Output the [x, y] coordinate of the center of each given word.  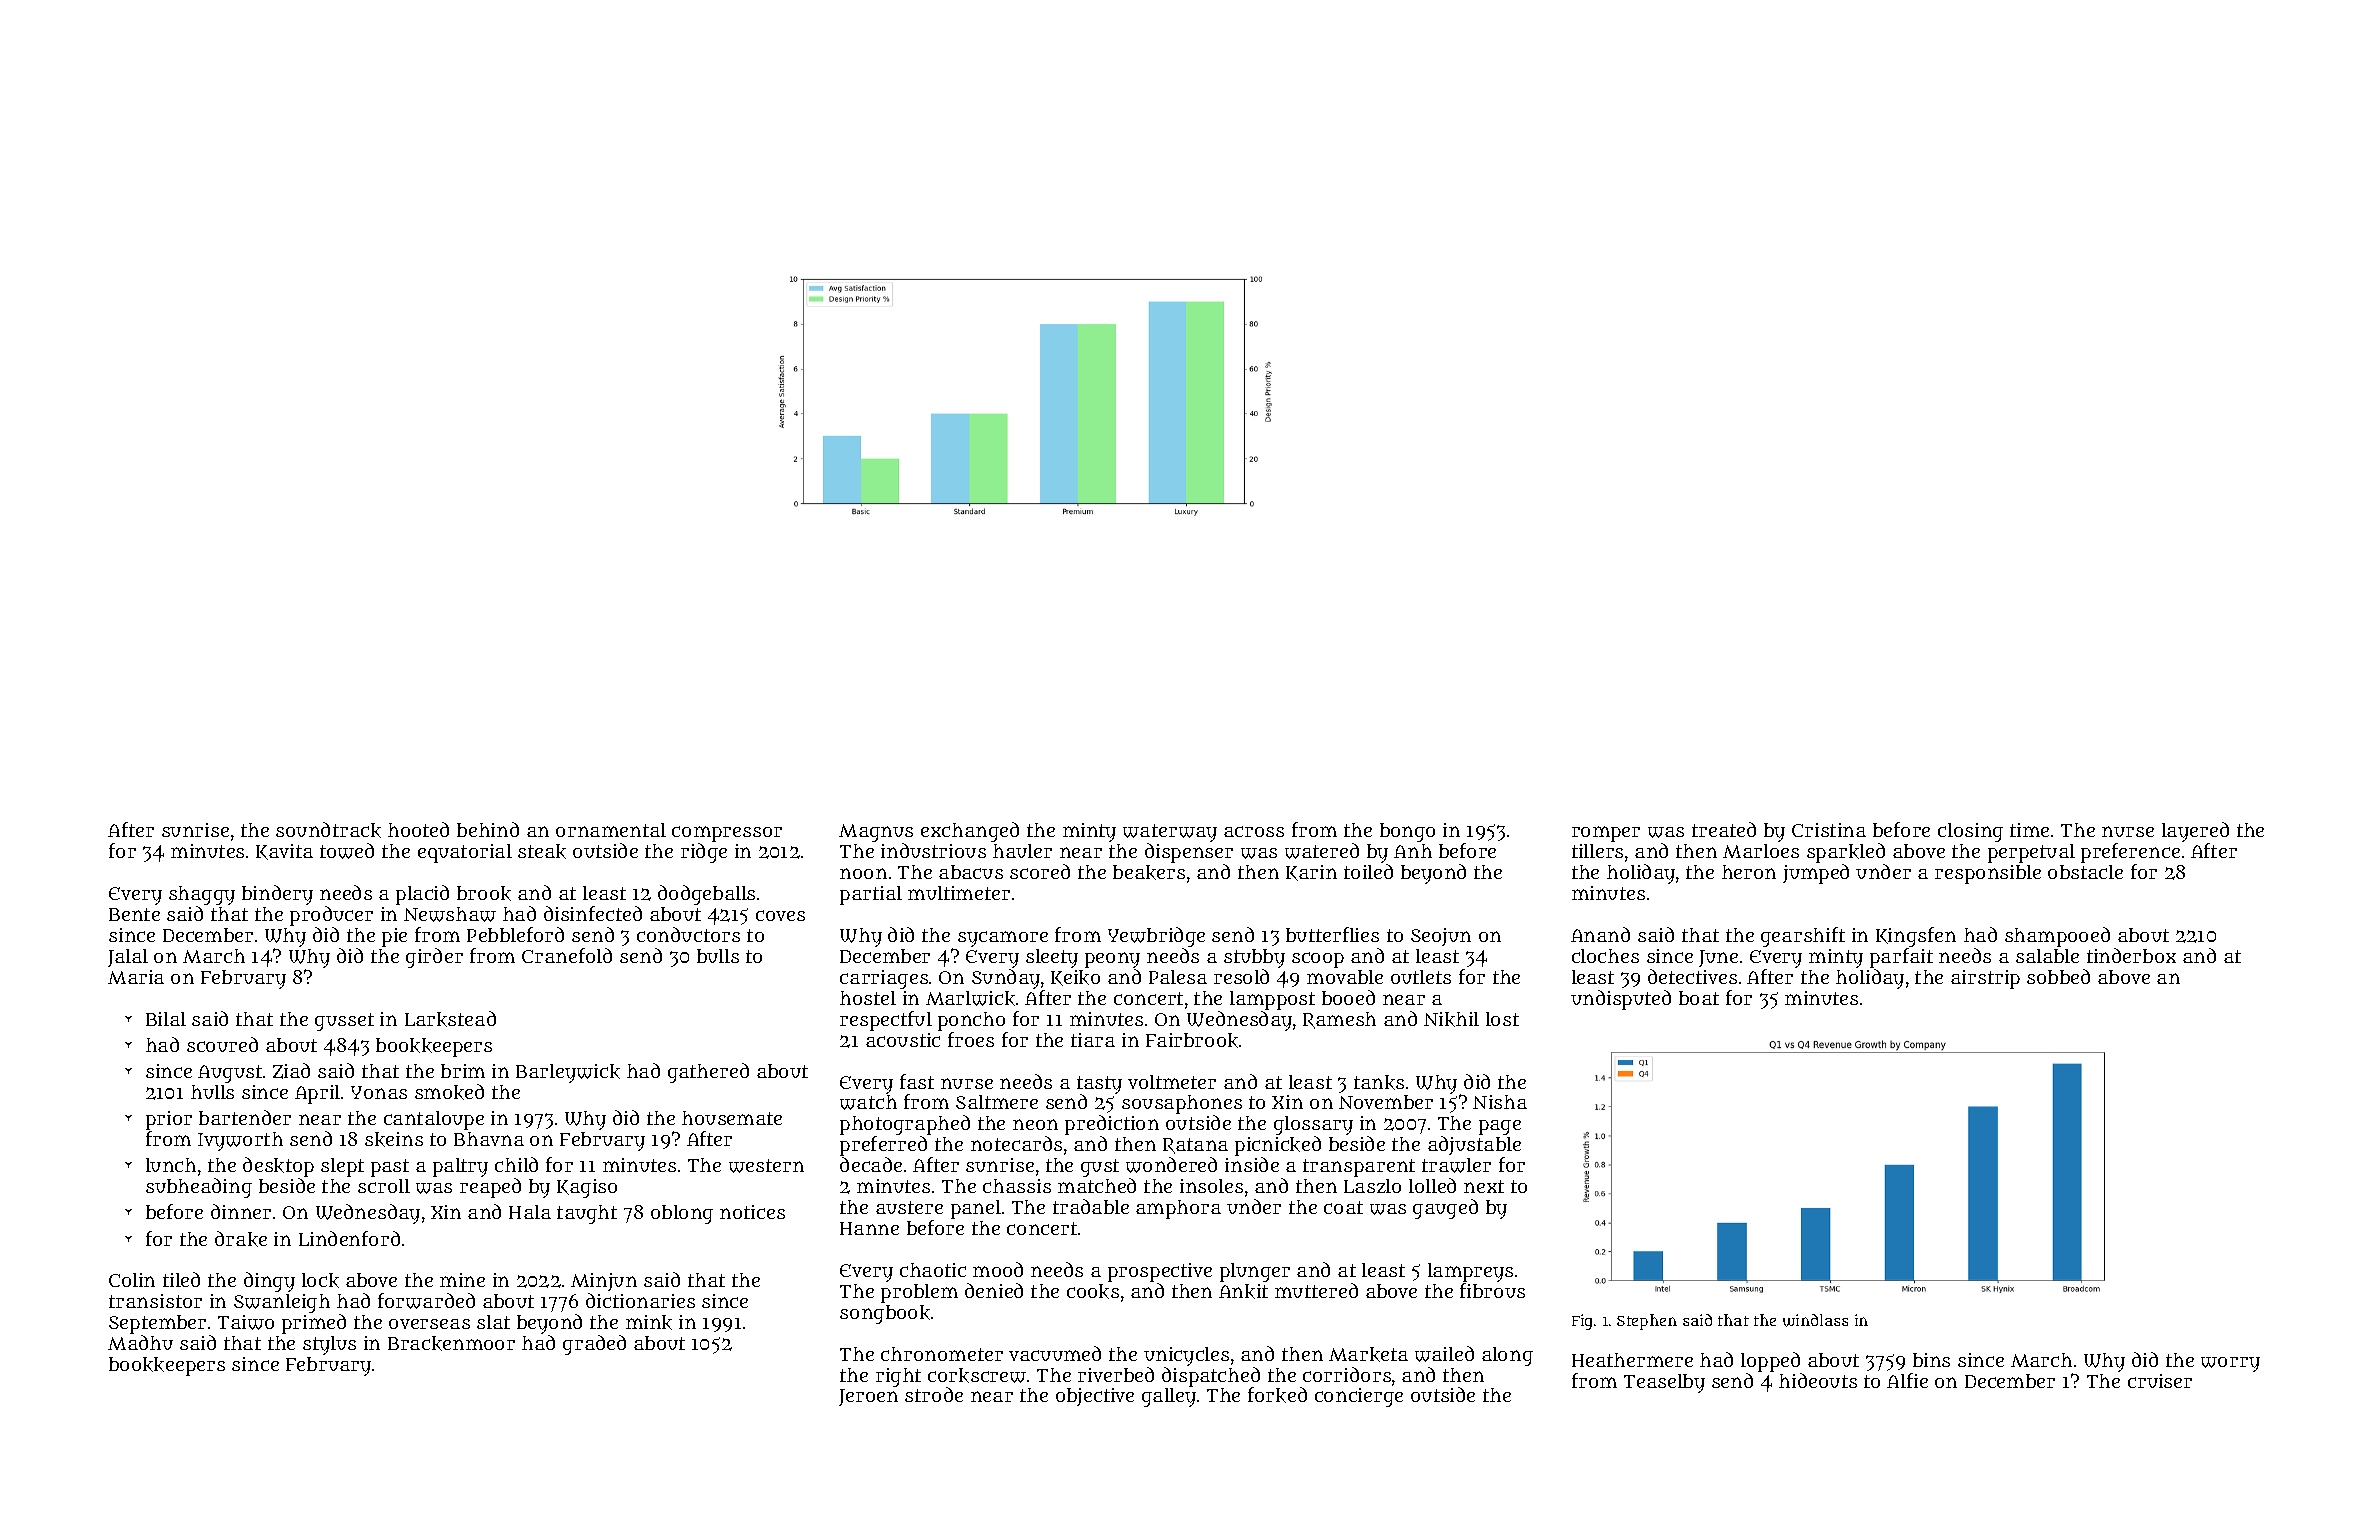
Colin [132, 1280]
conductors [688, 934]
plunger [1255, 1272]
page [1500, 1127]
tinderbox [2131, 955]
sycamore [1003, 939]
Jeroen [868, 1397]
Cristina [1829, 830]
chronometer [942, 1354]
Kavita [284, 852]
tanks [1379, 1082]
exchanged [970, 832]
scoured [222, 1044]
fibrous [1492, 1290]
